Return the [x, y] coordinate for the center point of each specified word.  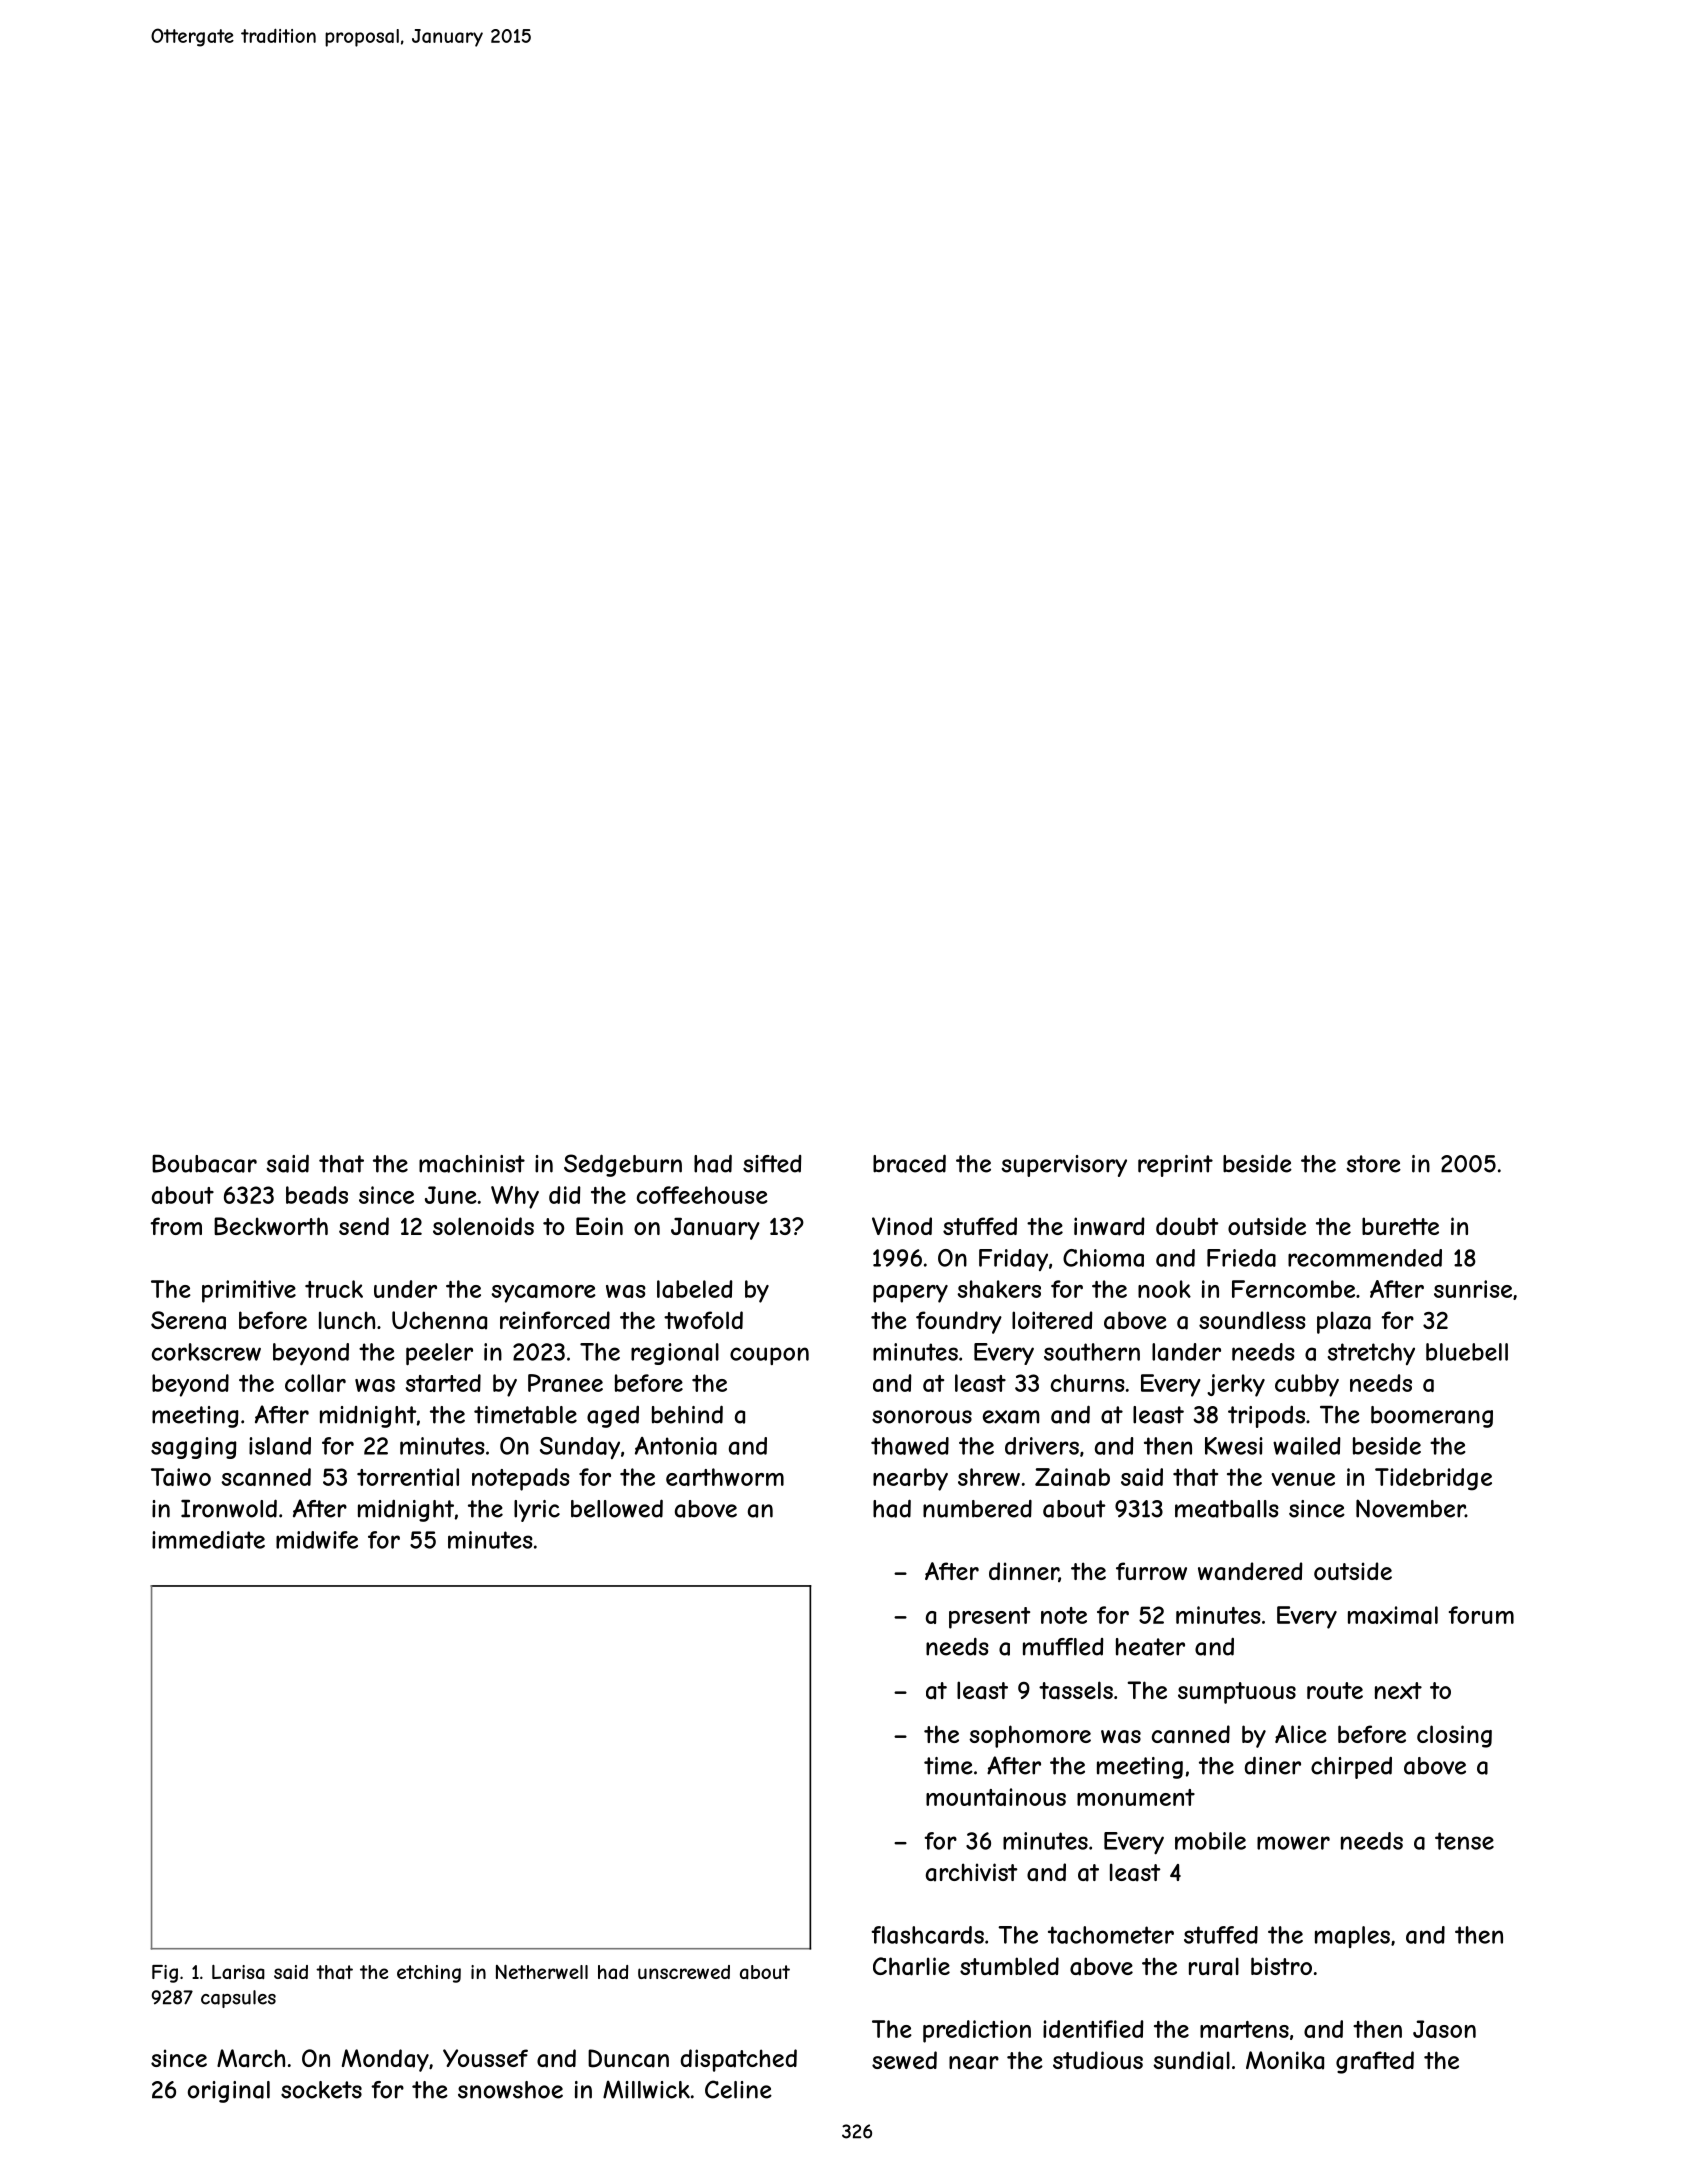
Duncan [628, 2058]
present [989, 1618]
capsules [238, 1999]
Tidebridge [1433, 1479]
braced [909, 1163]
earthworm [725, 1477]
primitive [249, 1291]
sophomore [1030, 1736]
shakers [999, 1289]
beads [317, 1195]
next [1398, 1690]
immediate [208, 1540]
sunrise [1473, 1289]
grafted [1375, 2062]
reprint [1175, 1166]
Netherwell [542, 1971]
